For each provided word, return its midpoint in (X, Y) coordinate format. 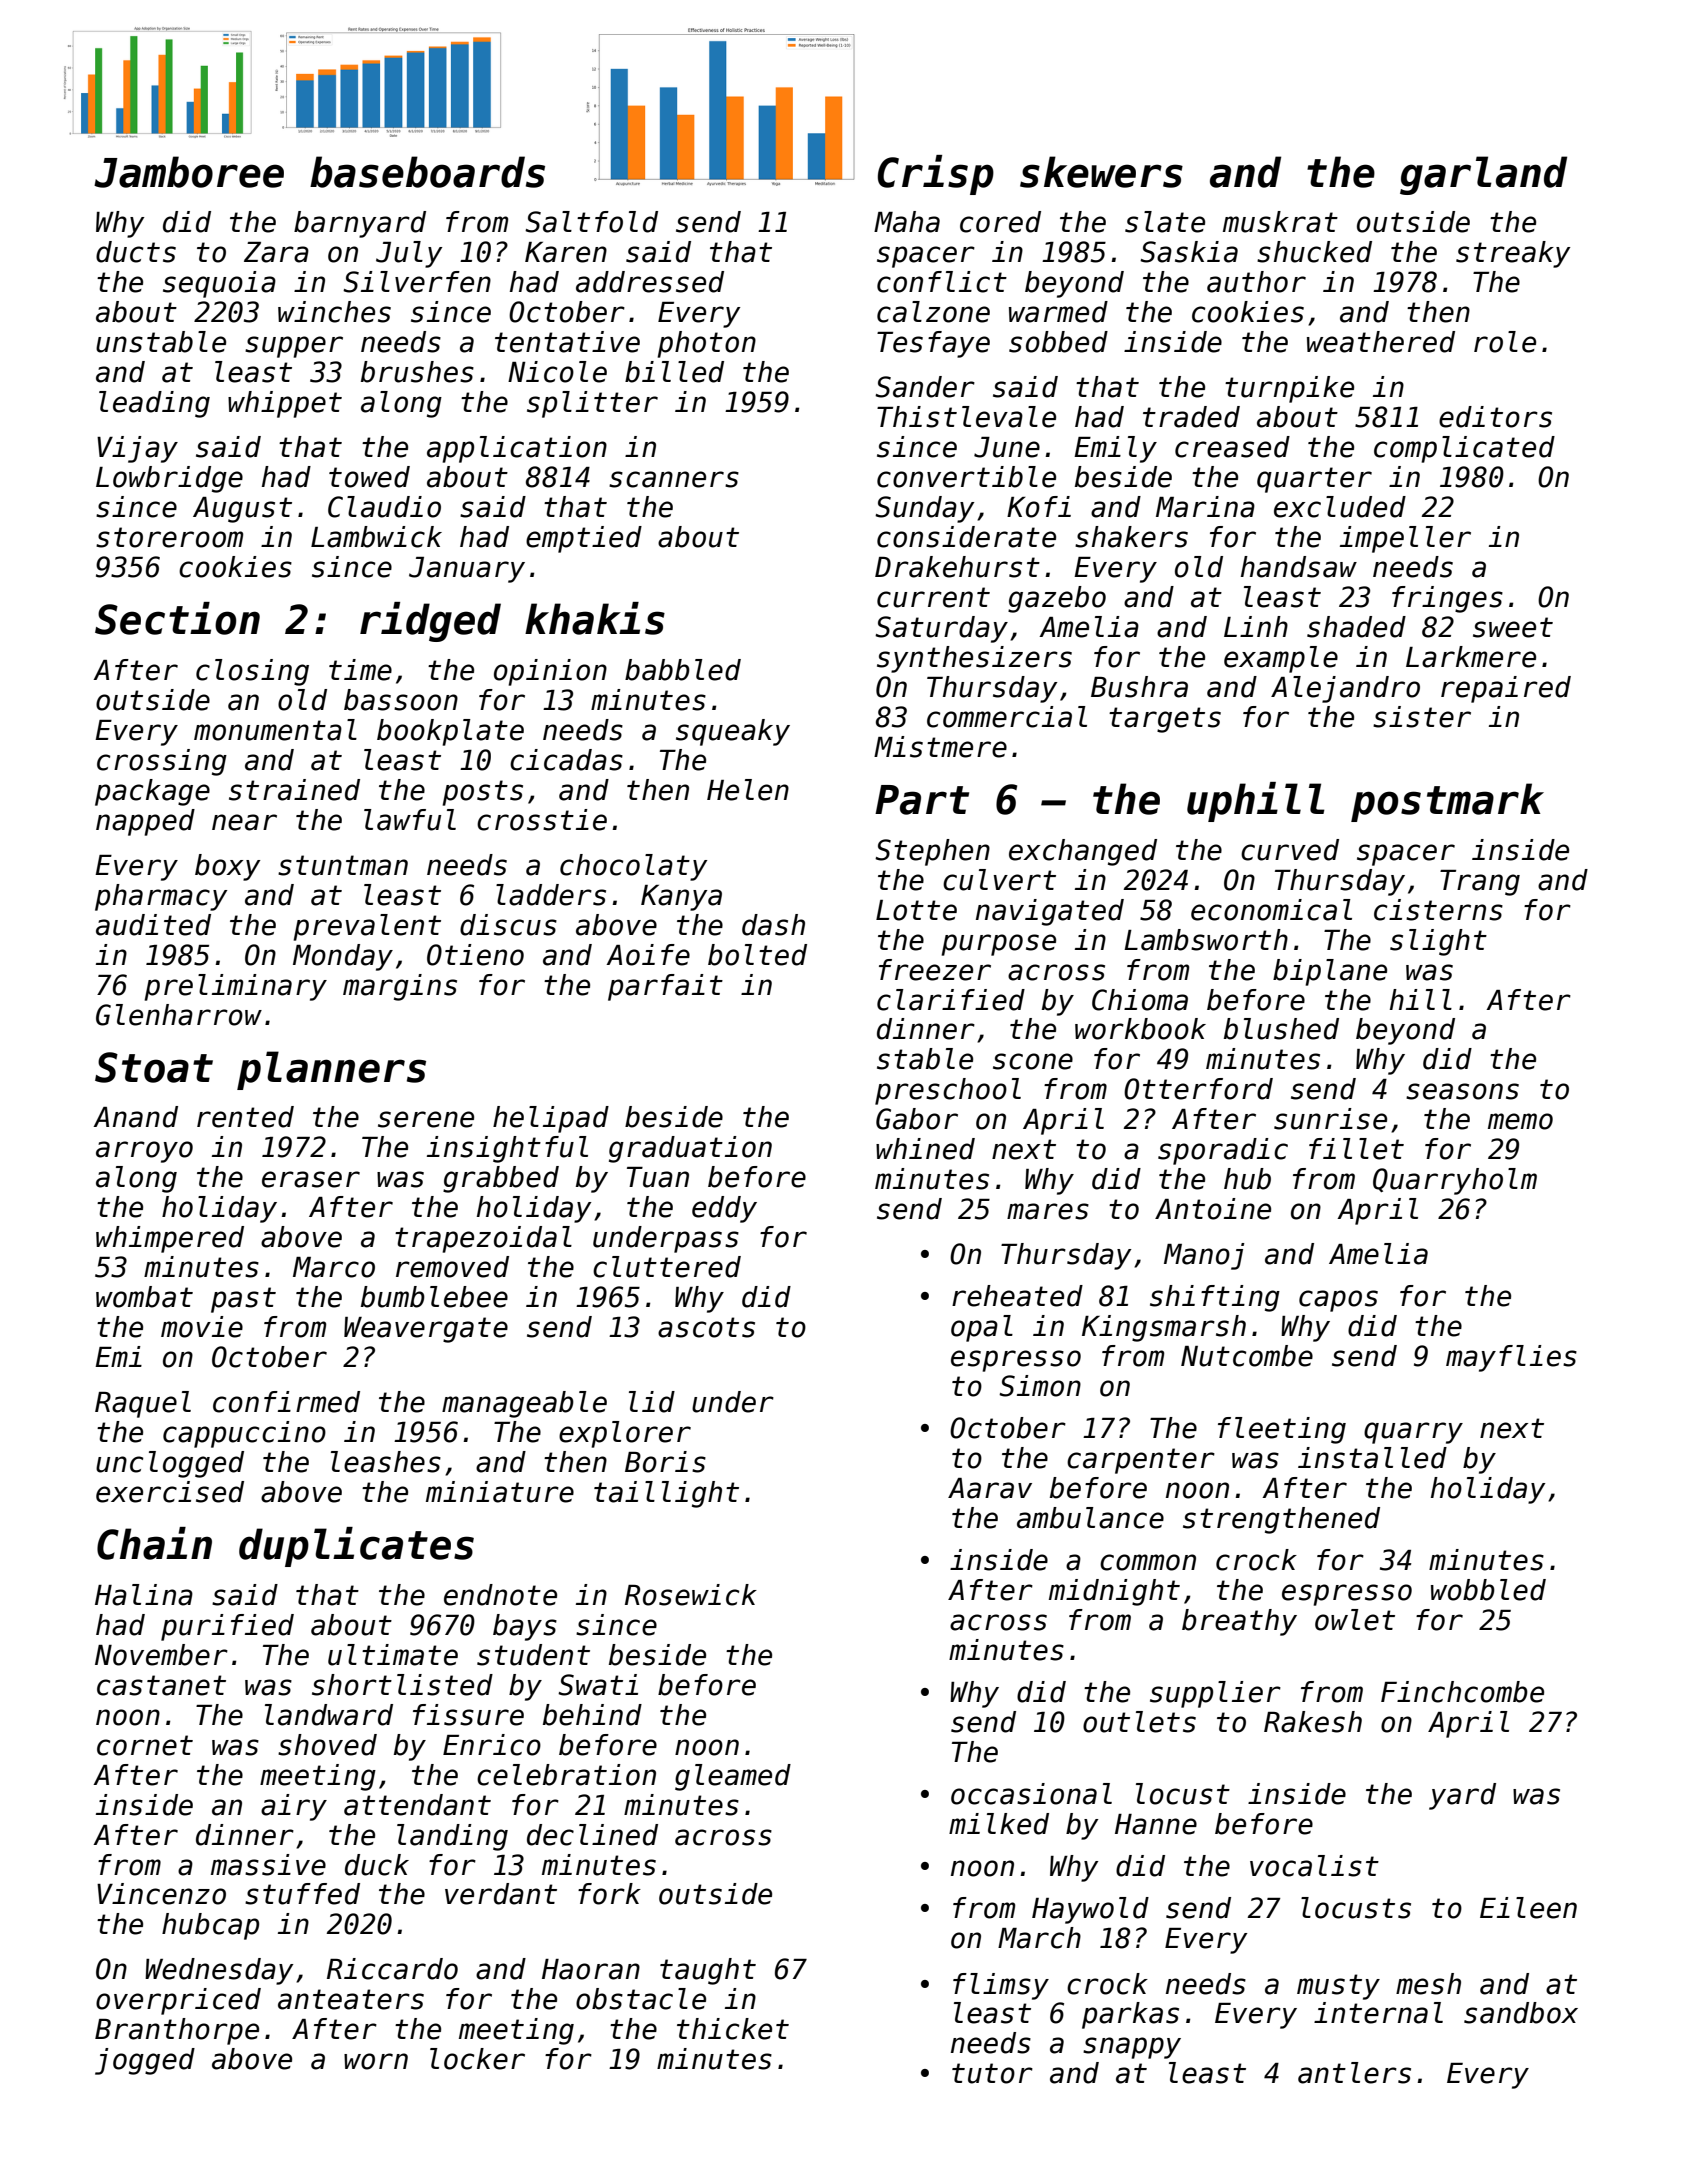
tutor (992, 2073)
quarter (1314, 480)
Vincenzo (161, 1894)
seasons (1462, 1091)
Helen (748, 790)
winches (334, 312)
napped (145, 822)
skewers (1101, 172)
